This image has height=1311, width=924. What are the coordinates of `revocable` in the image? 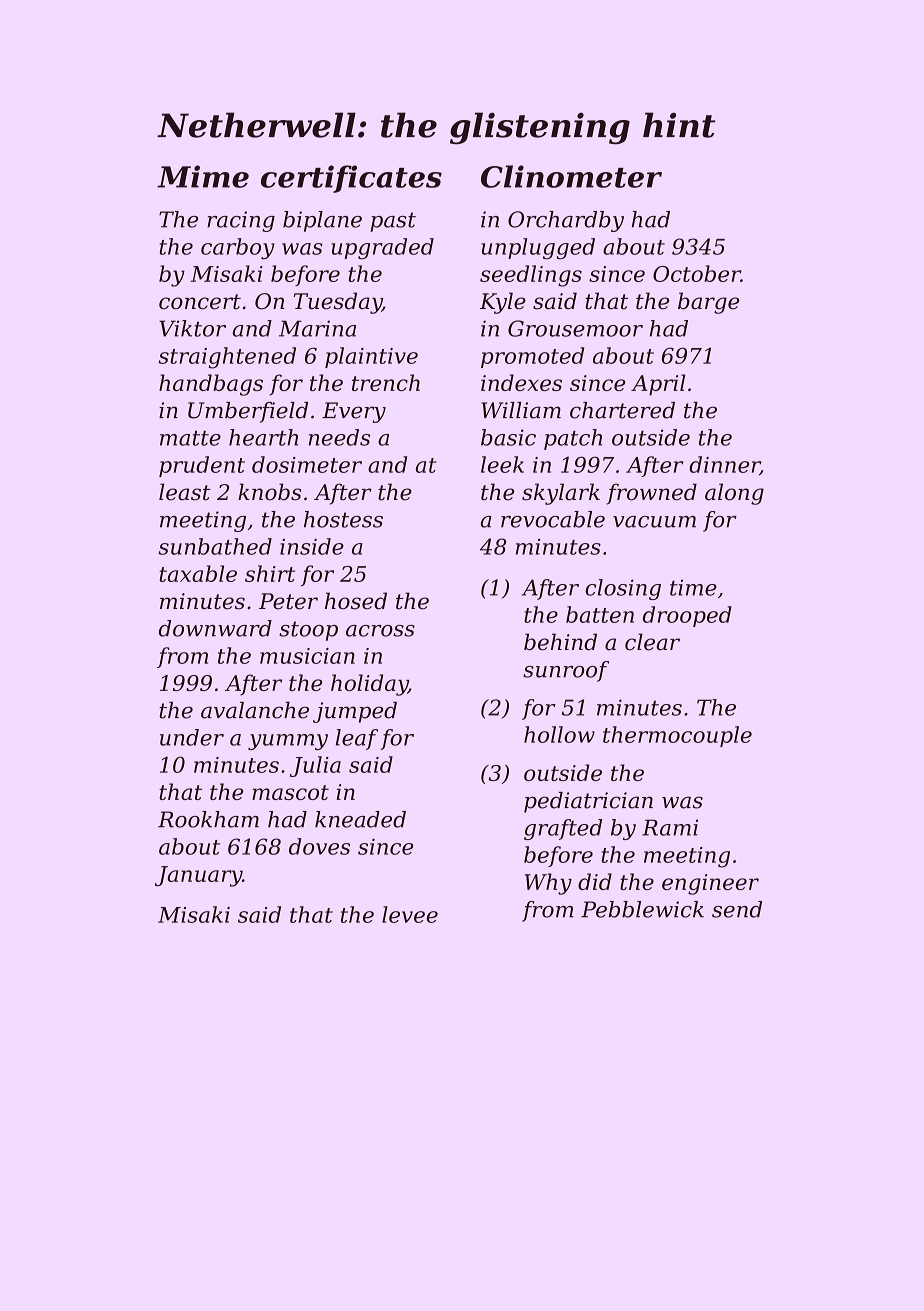 It's located at (553, 519).
